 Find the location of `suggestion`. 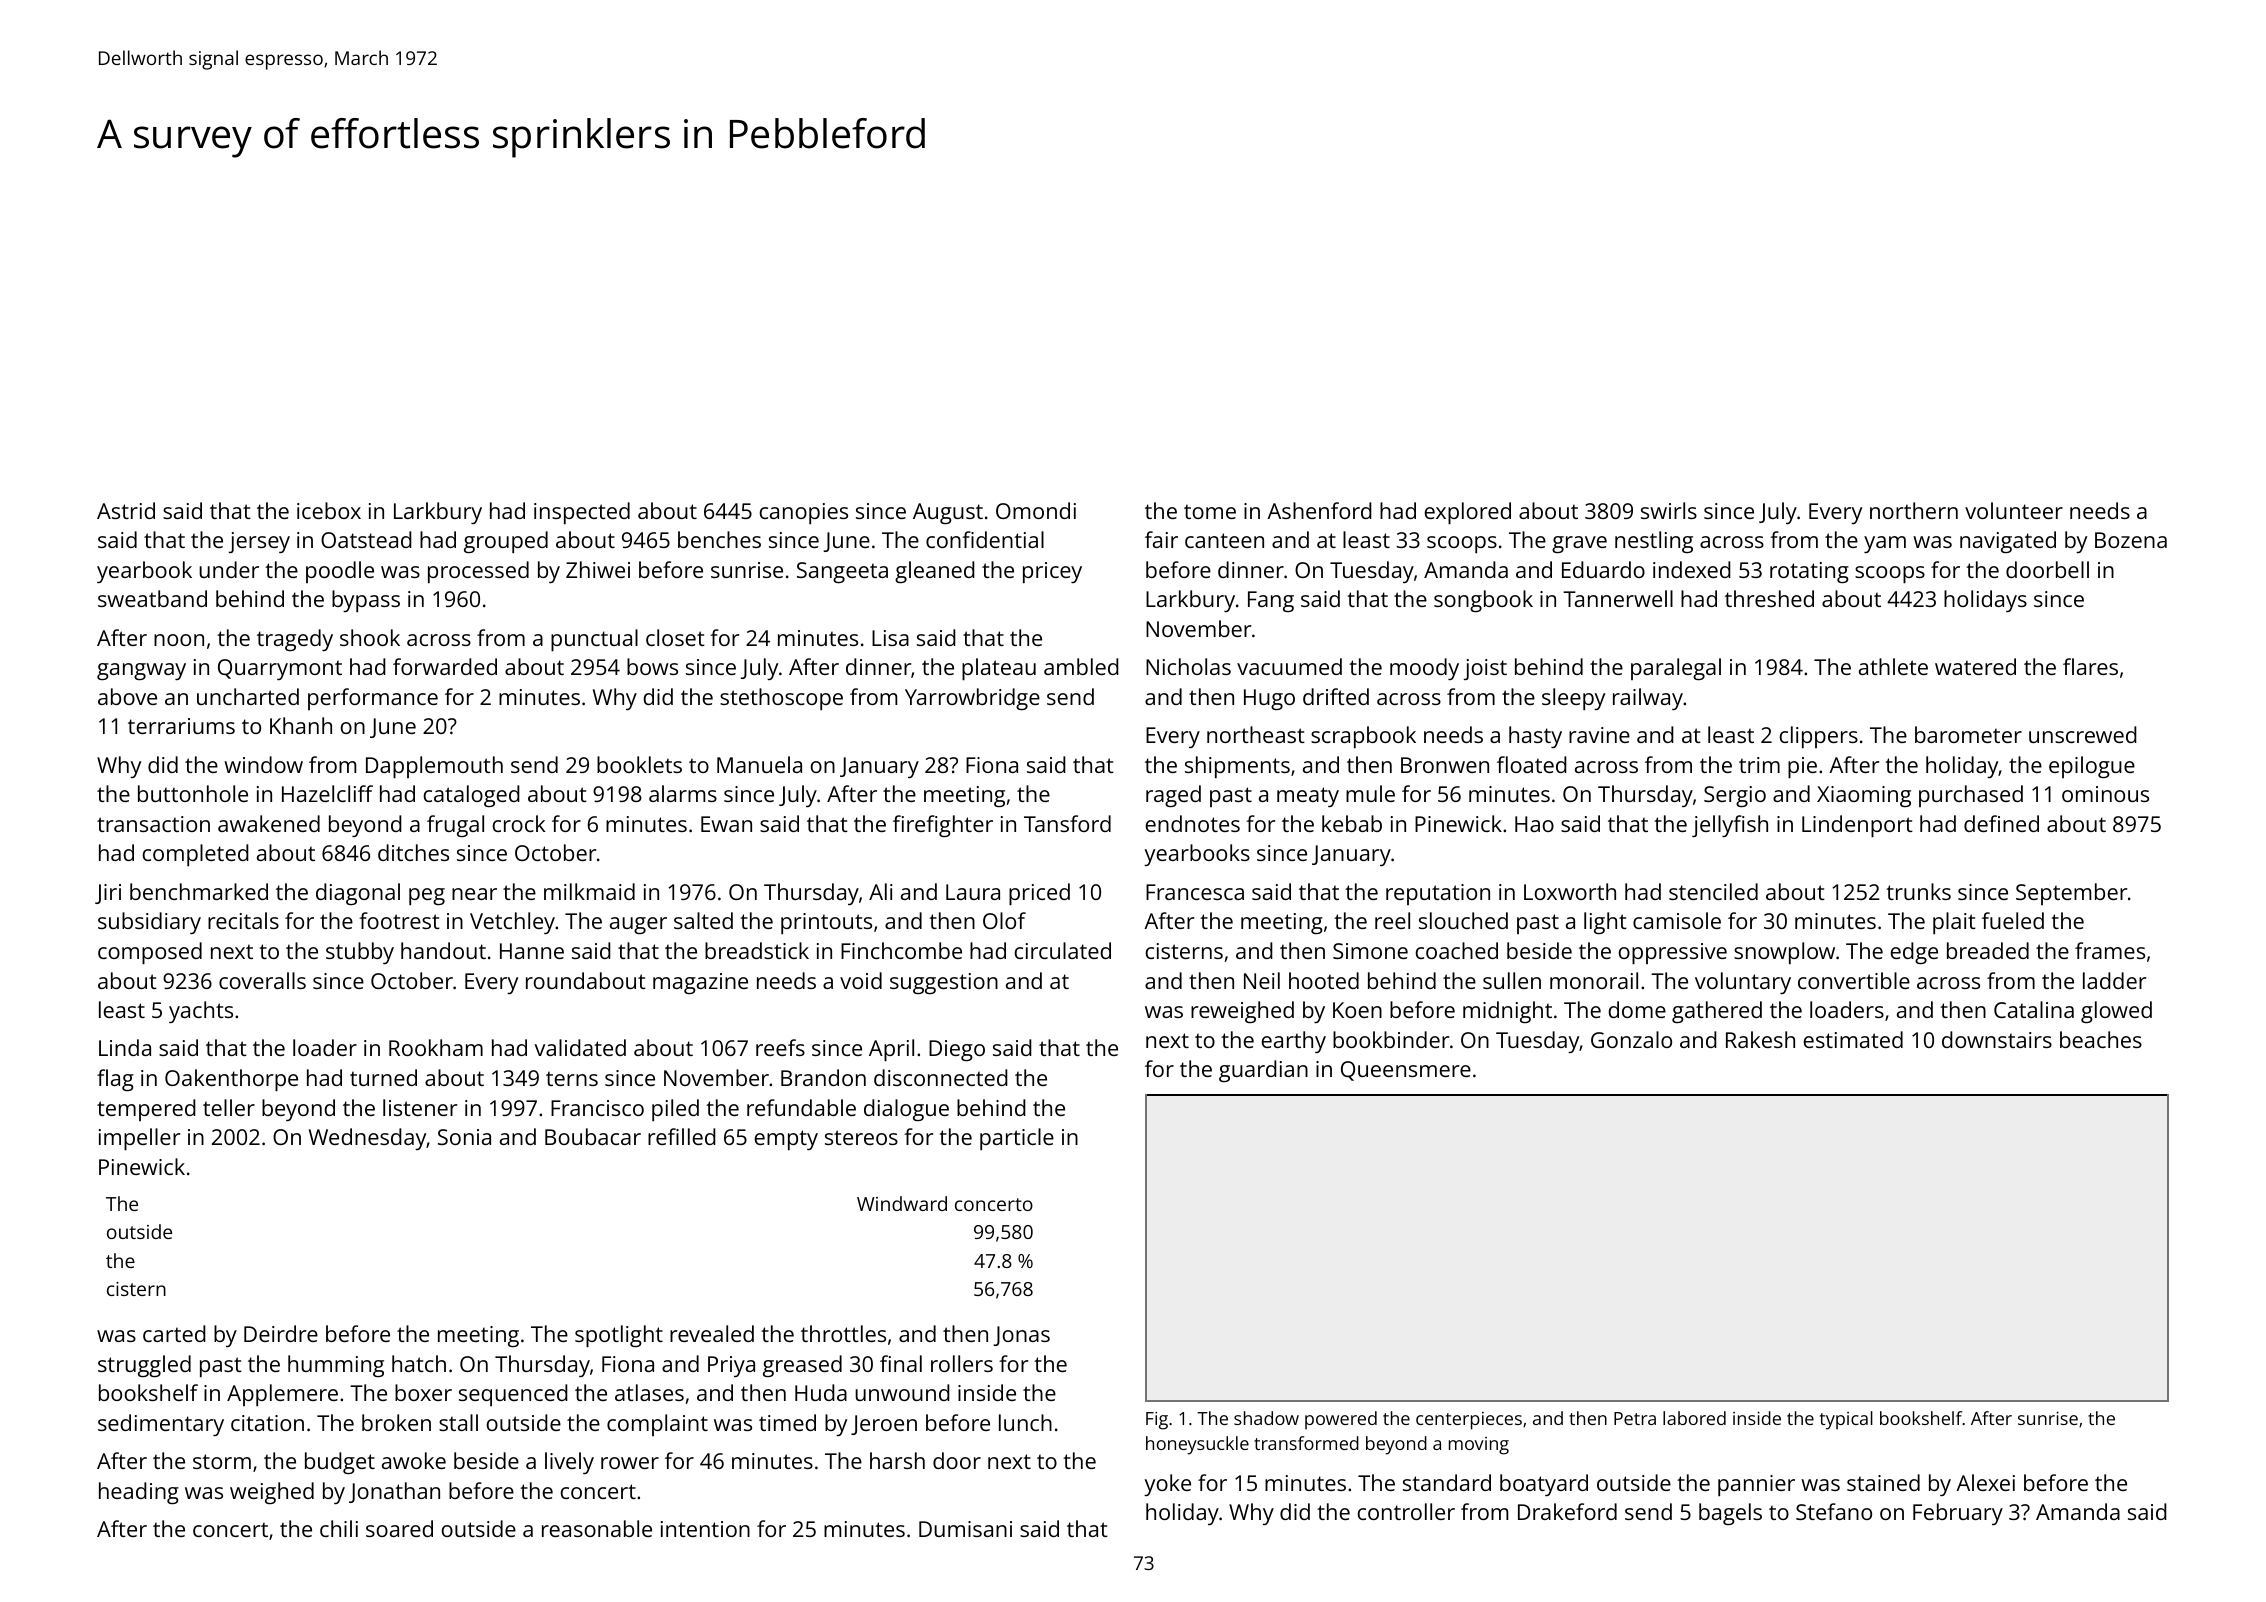

suggestion is located at coordinates (944, 983).
